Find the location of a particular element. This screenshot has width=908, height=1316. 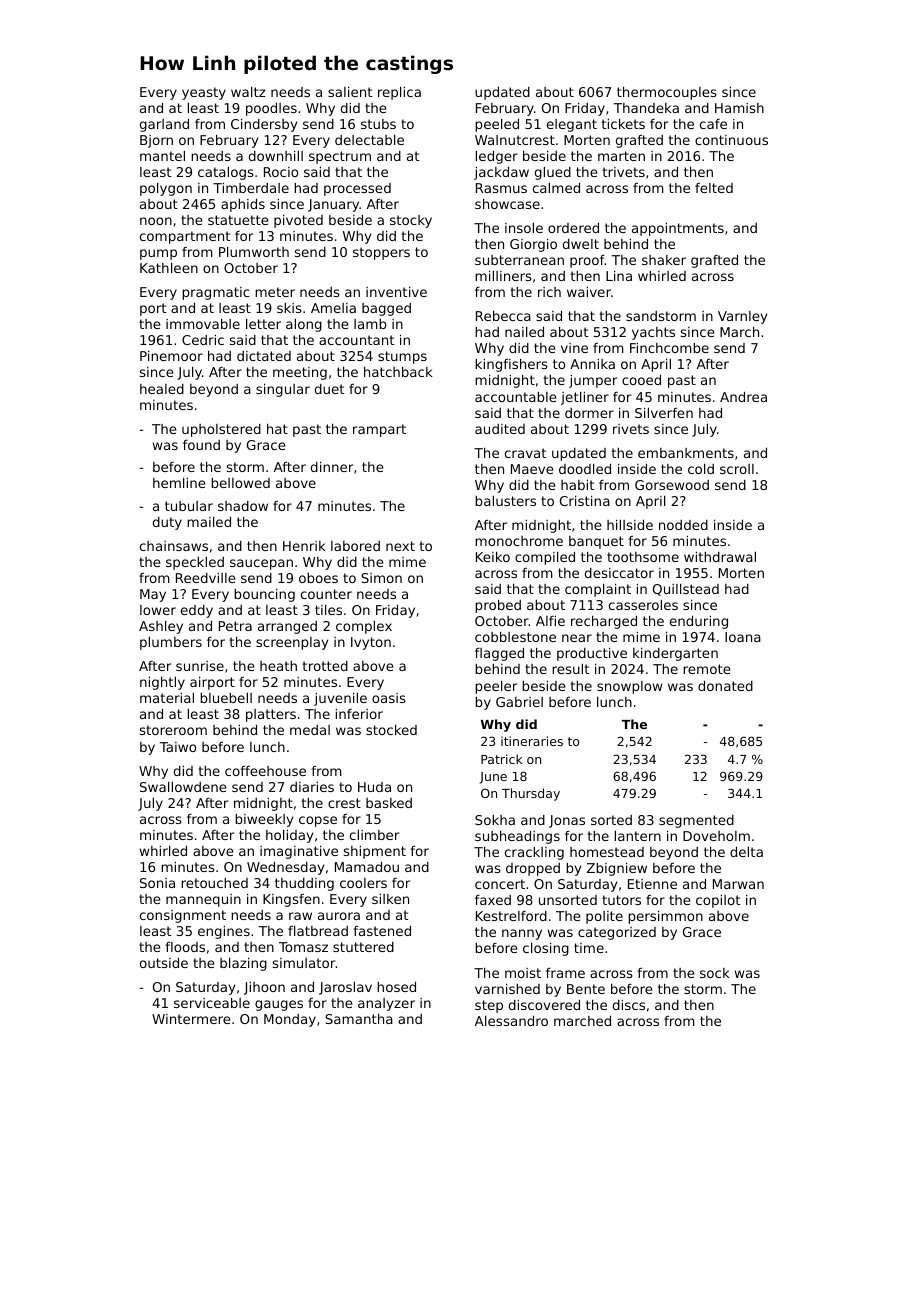

dictated is located at coordinates (264, 356).
